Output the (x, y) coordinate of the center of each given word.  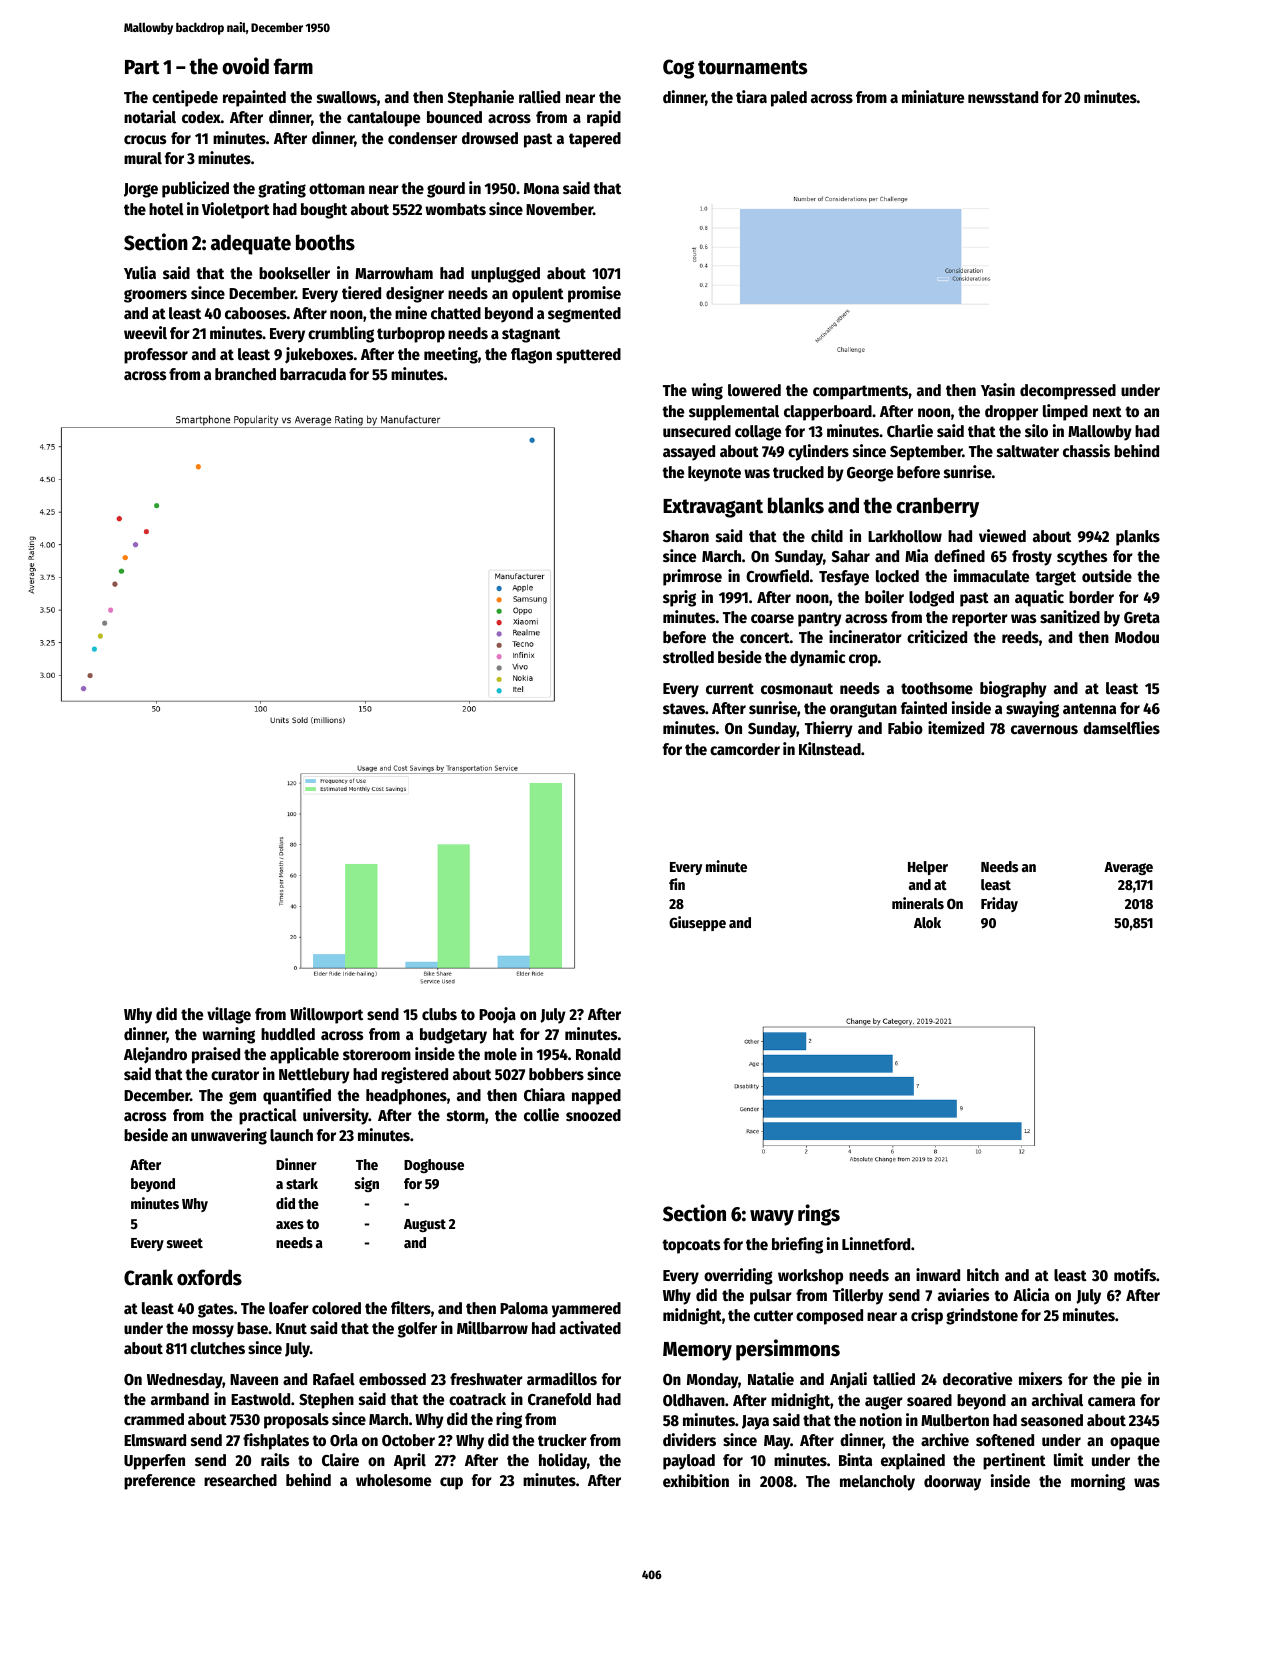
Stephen (326, 1401)
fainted (924, 708)
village (229, 1015)
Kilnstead (830, 749)
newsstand (1003, 97)
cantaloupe (383, 119)
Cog (678, 69)
